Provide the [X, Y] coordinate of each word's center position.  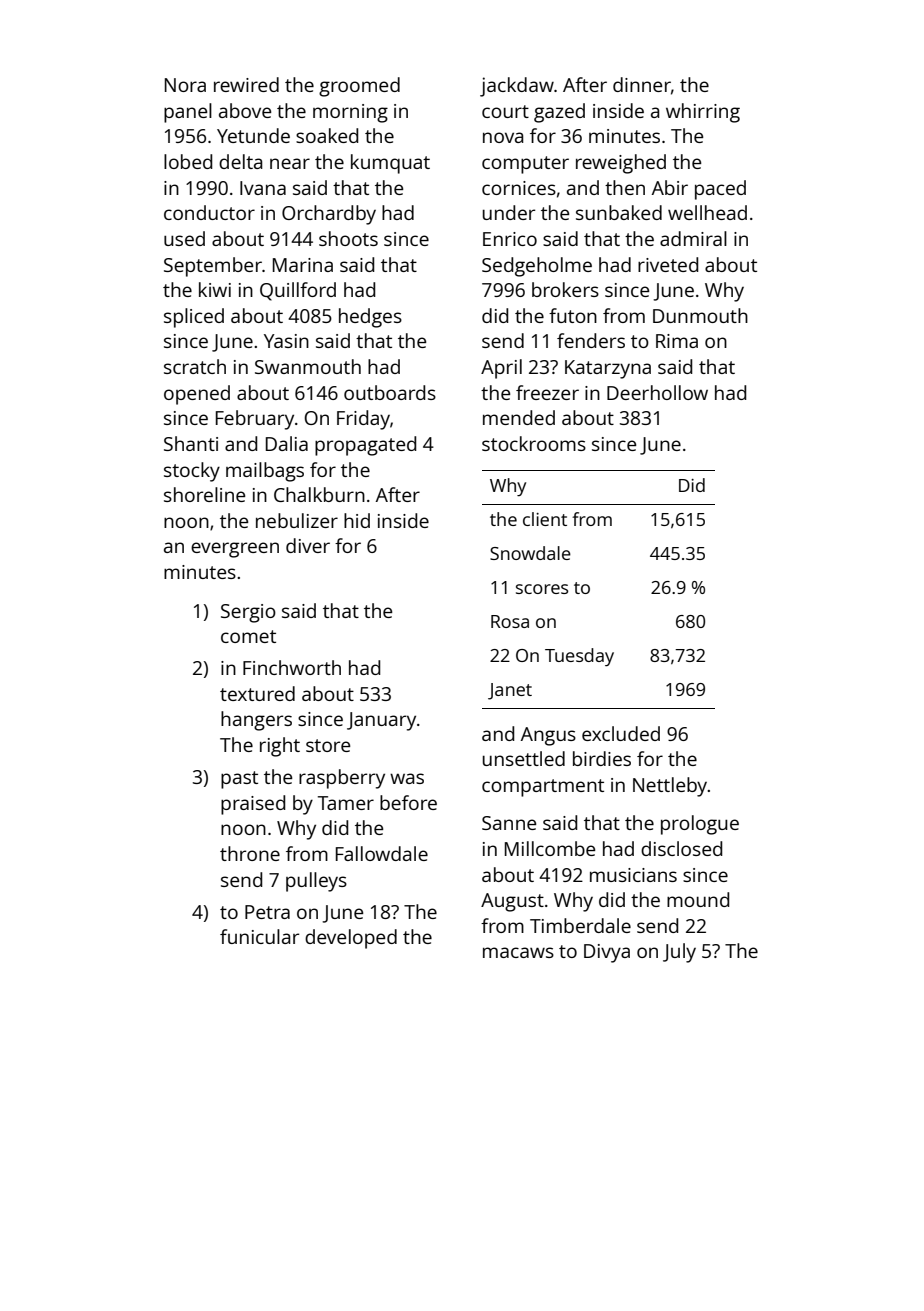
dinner [642, 84]
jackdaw [517, 87]
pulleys [316, 882]
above [245, 110]
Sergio [248, 613]
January [381, 721]
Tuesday [579, 657]
